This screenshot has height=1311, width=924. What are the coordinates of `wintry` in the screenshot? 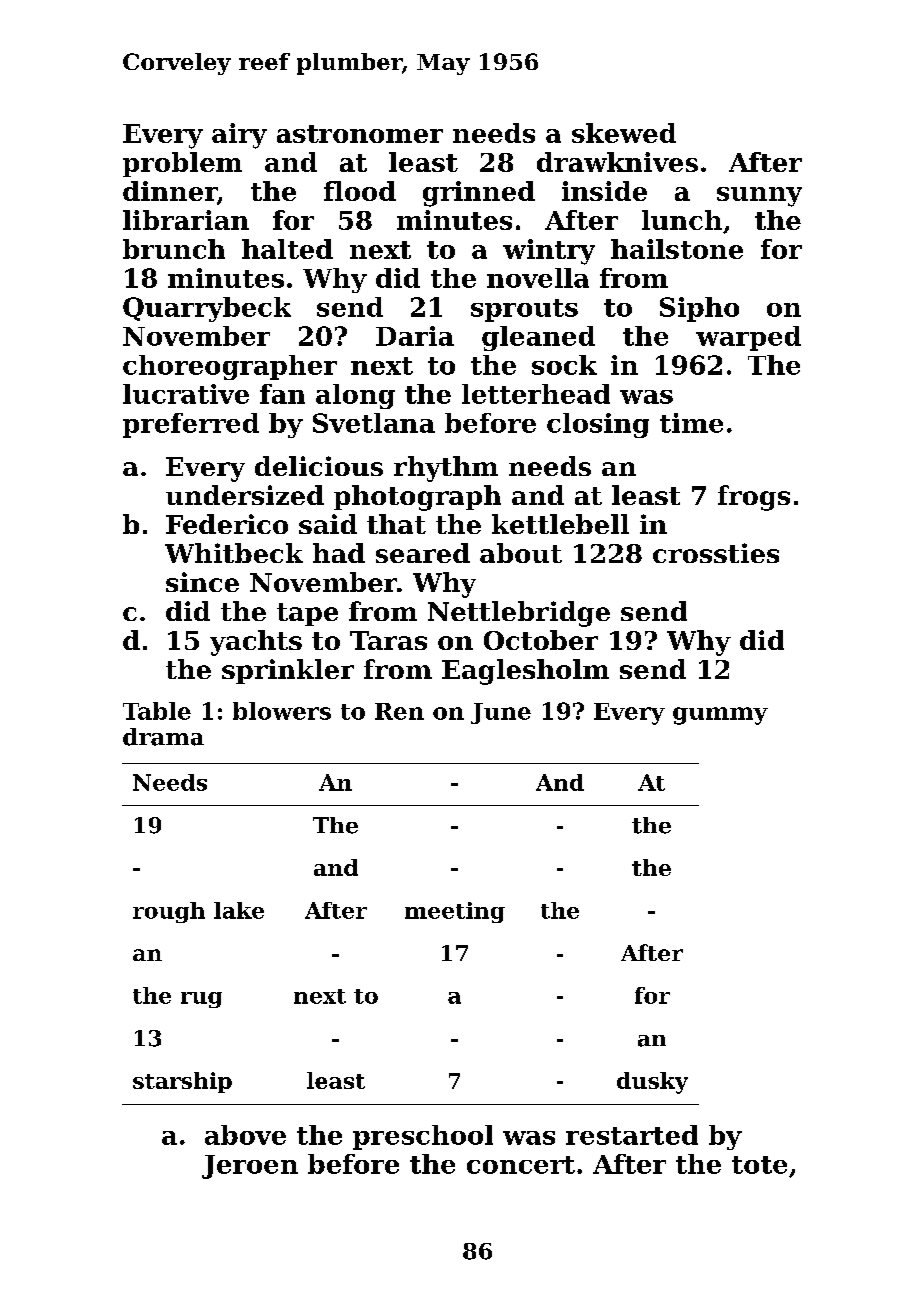 It's located at (549, 252).
